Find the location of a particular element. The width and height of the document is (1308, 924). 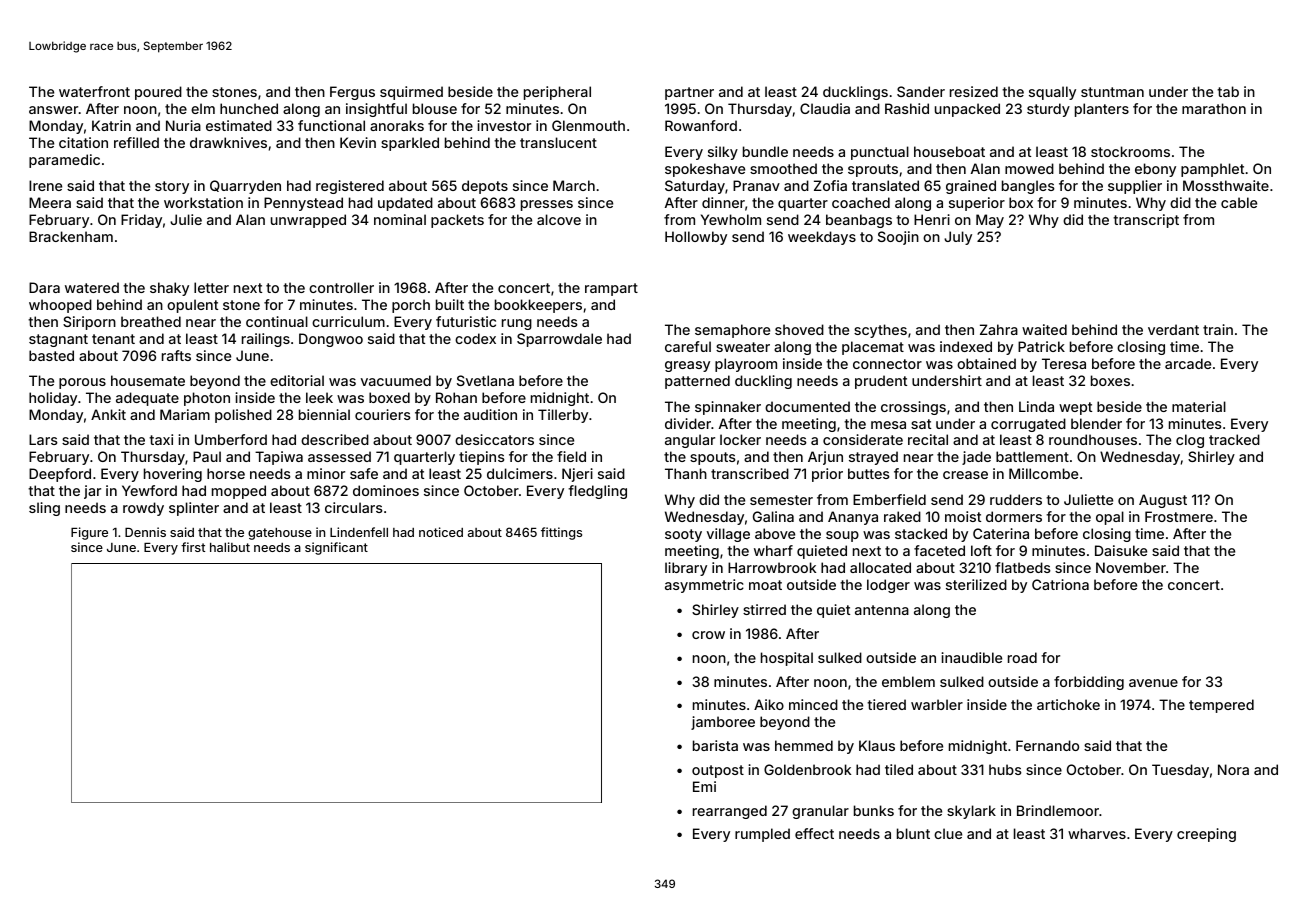

horse is located at coordinates (226, 473).
